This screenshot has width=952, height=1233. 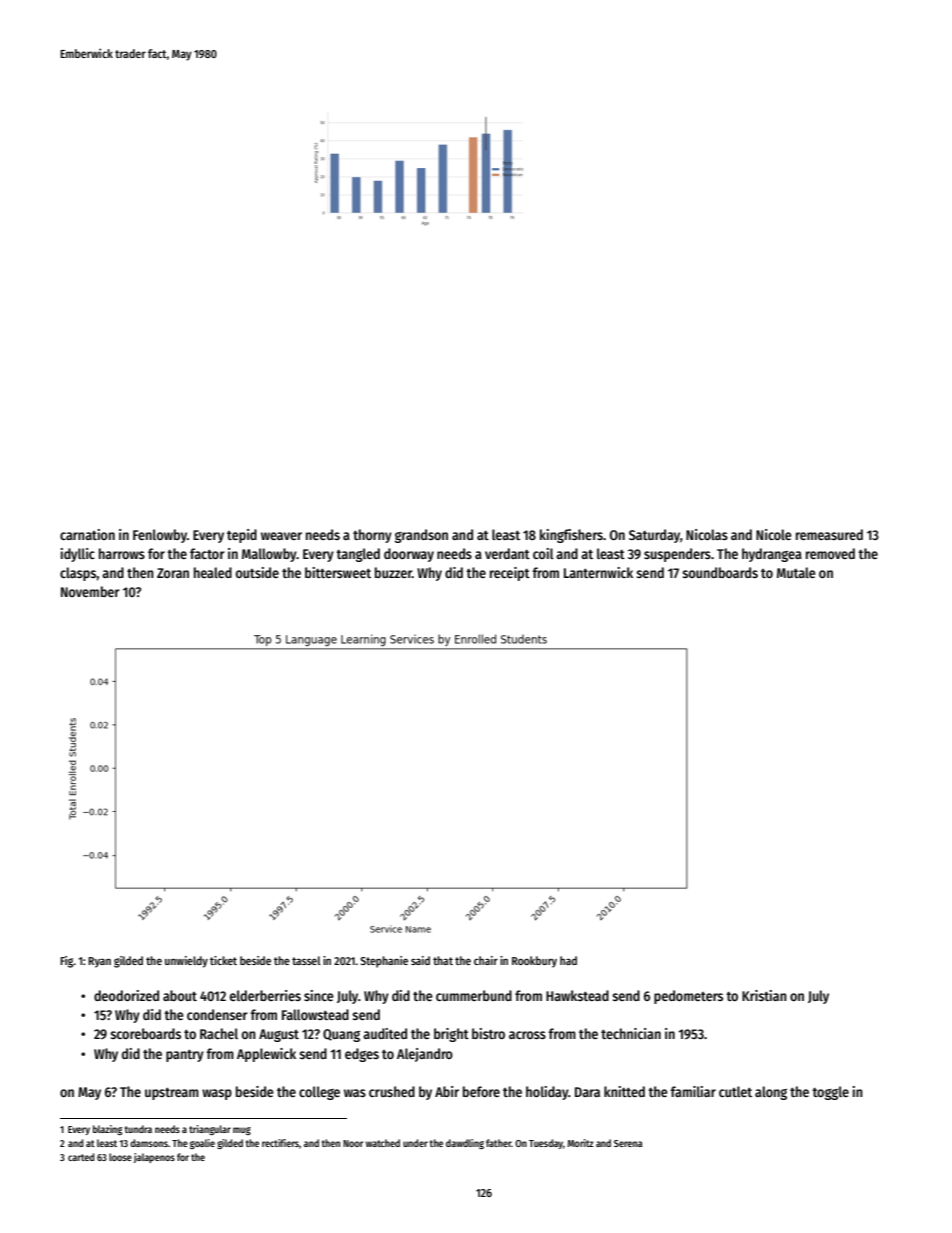 I want to click on ticket, so click(x=223, y=960).
